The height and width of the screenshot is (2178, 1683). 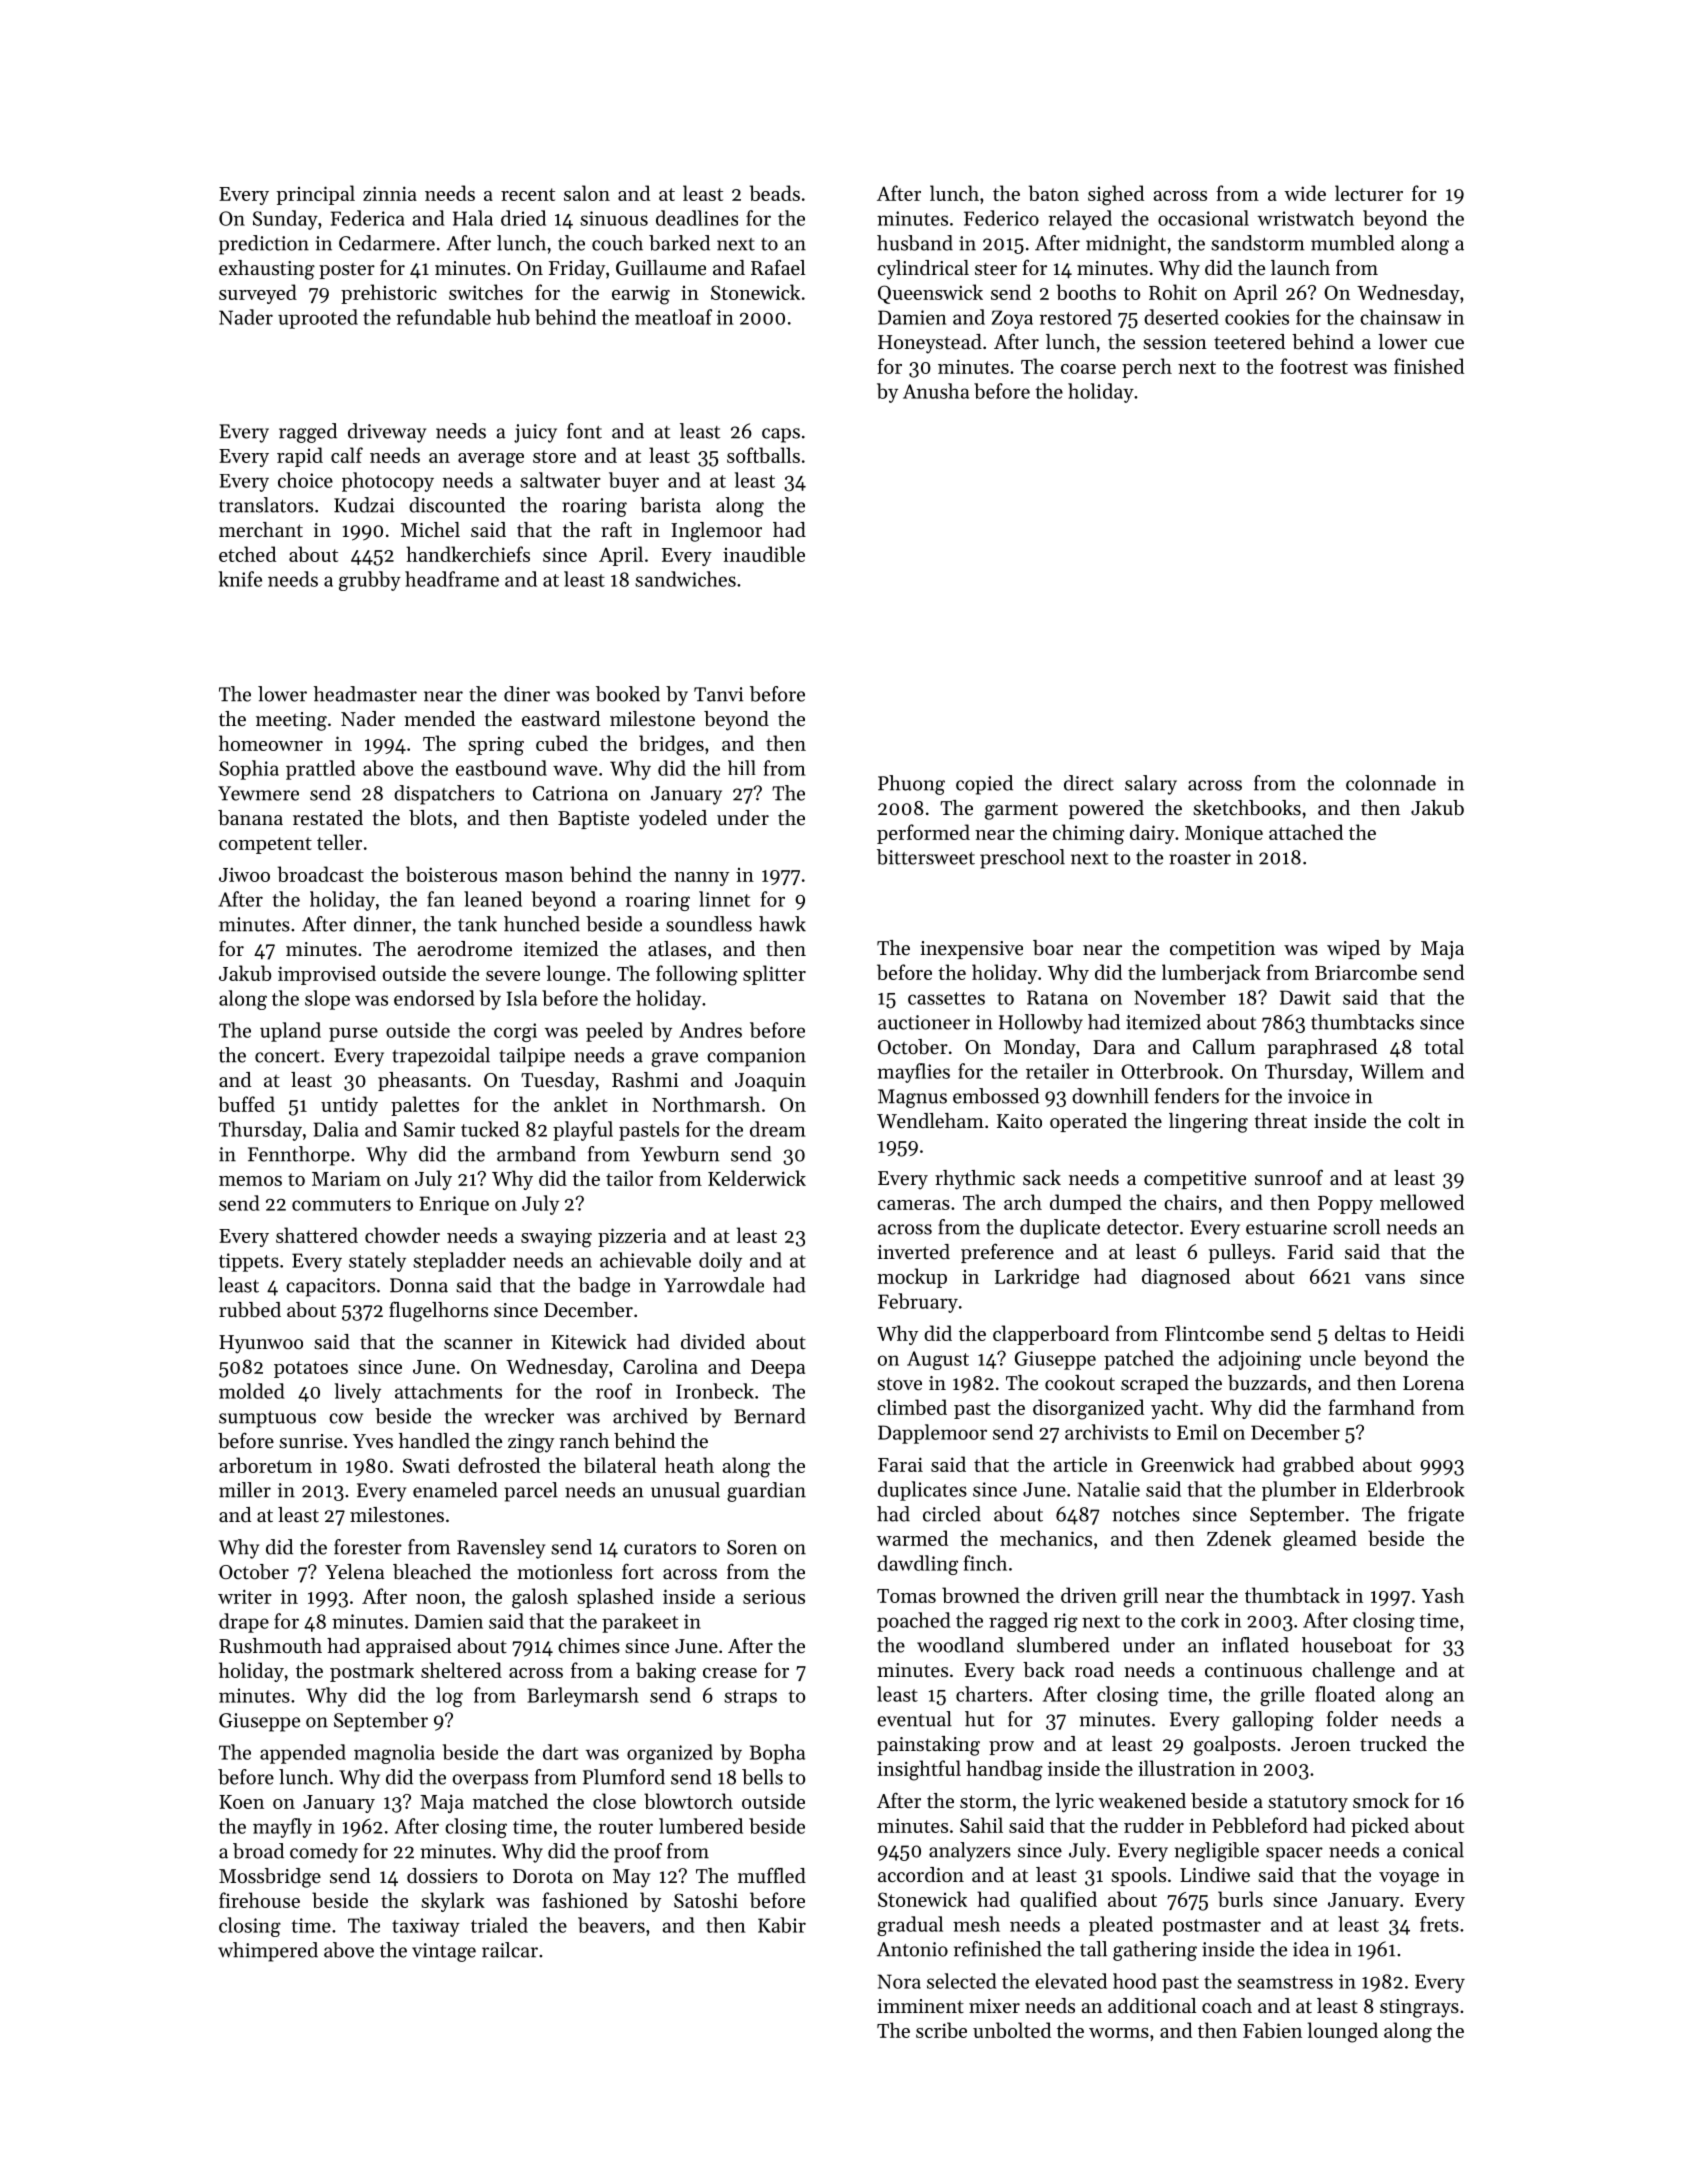 I want to click on hawk, so click(x=782, y=924).
